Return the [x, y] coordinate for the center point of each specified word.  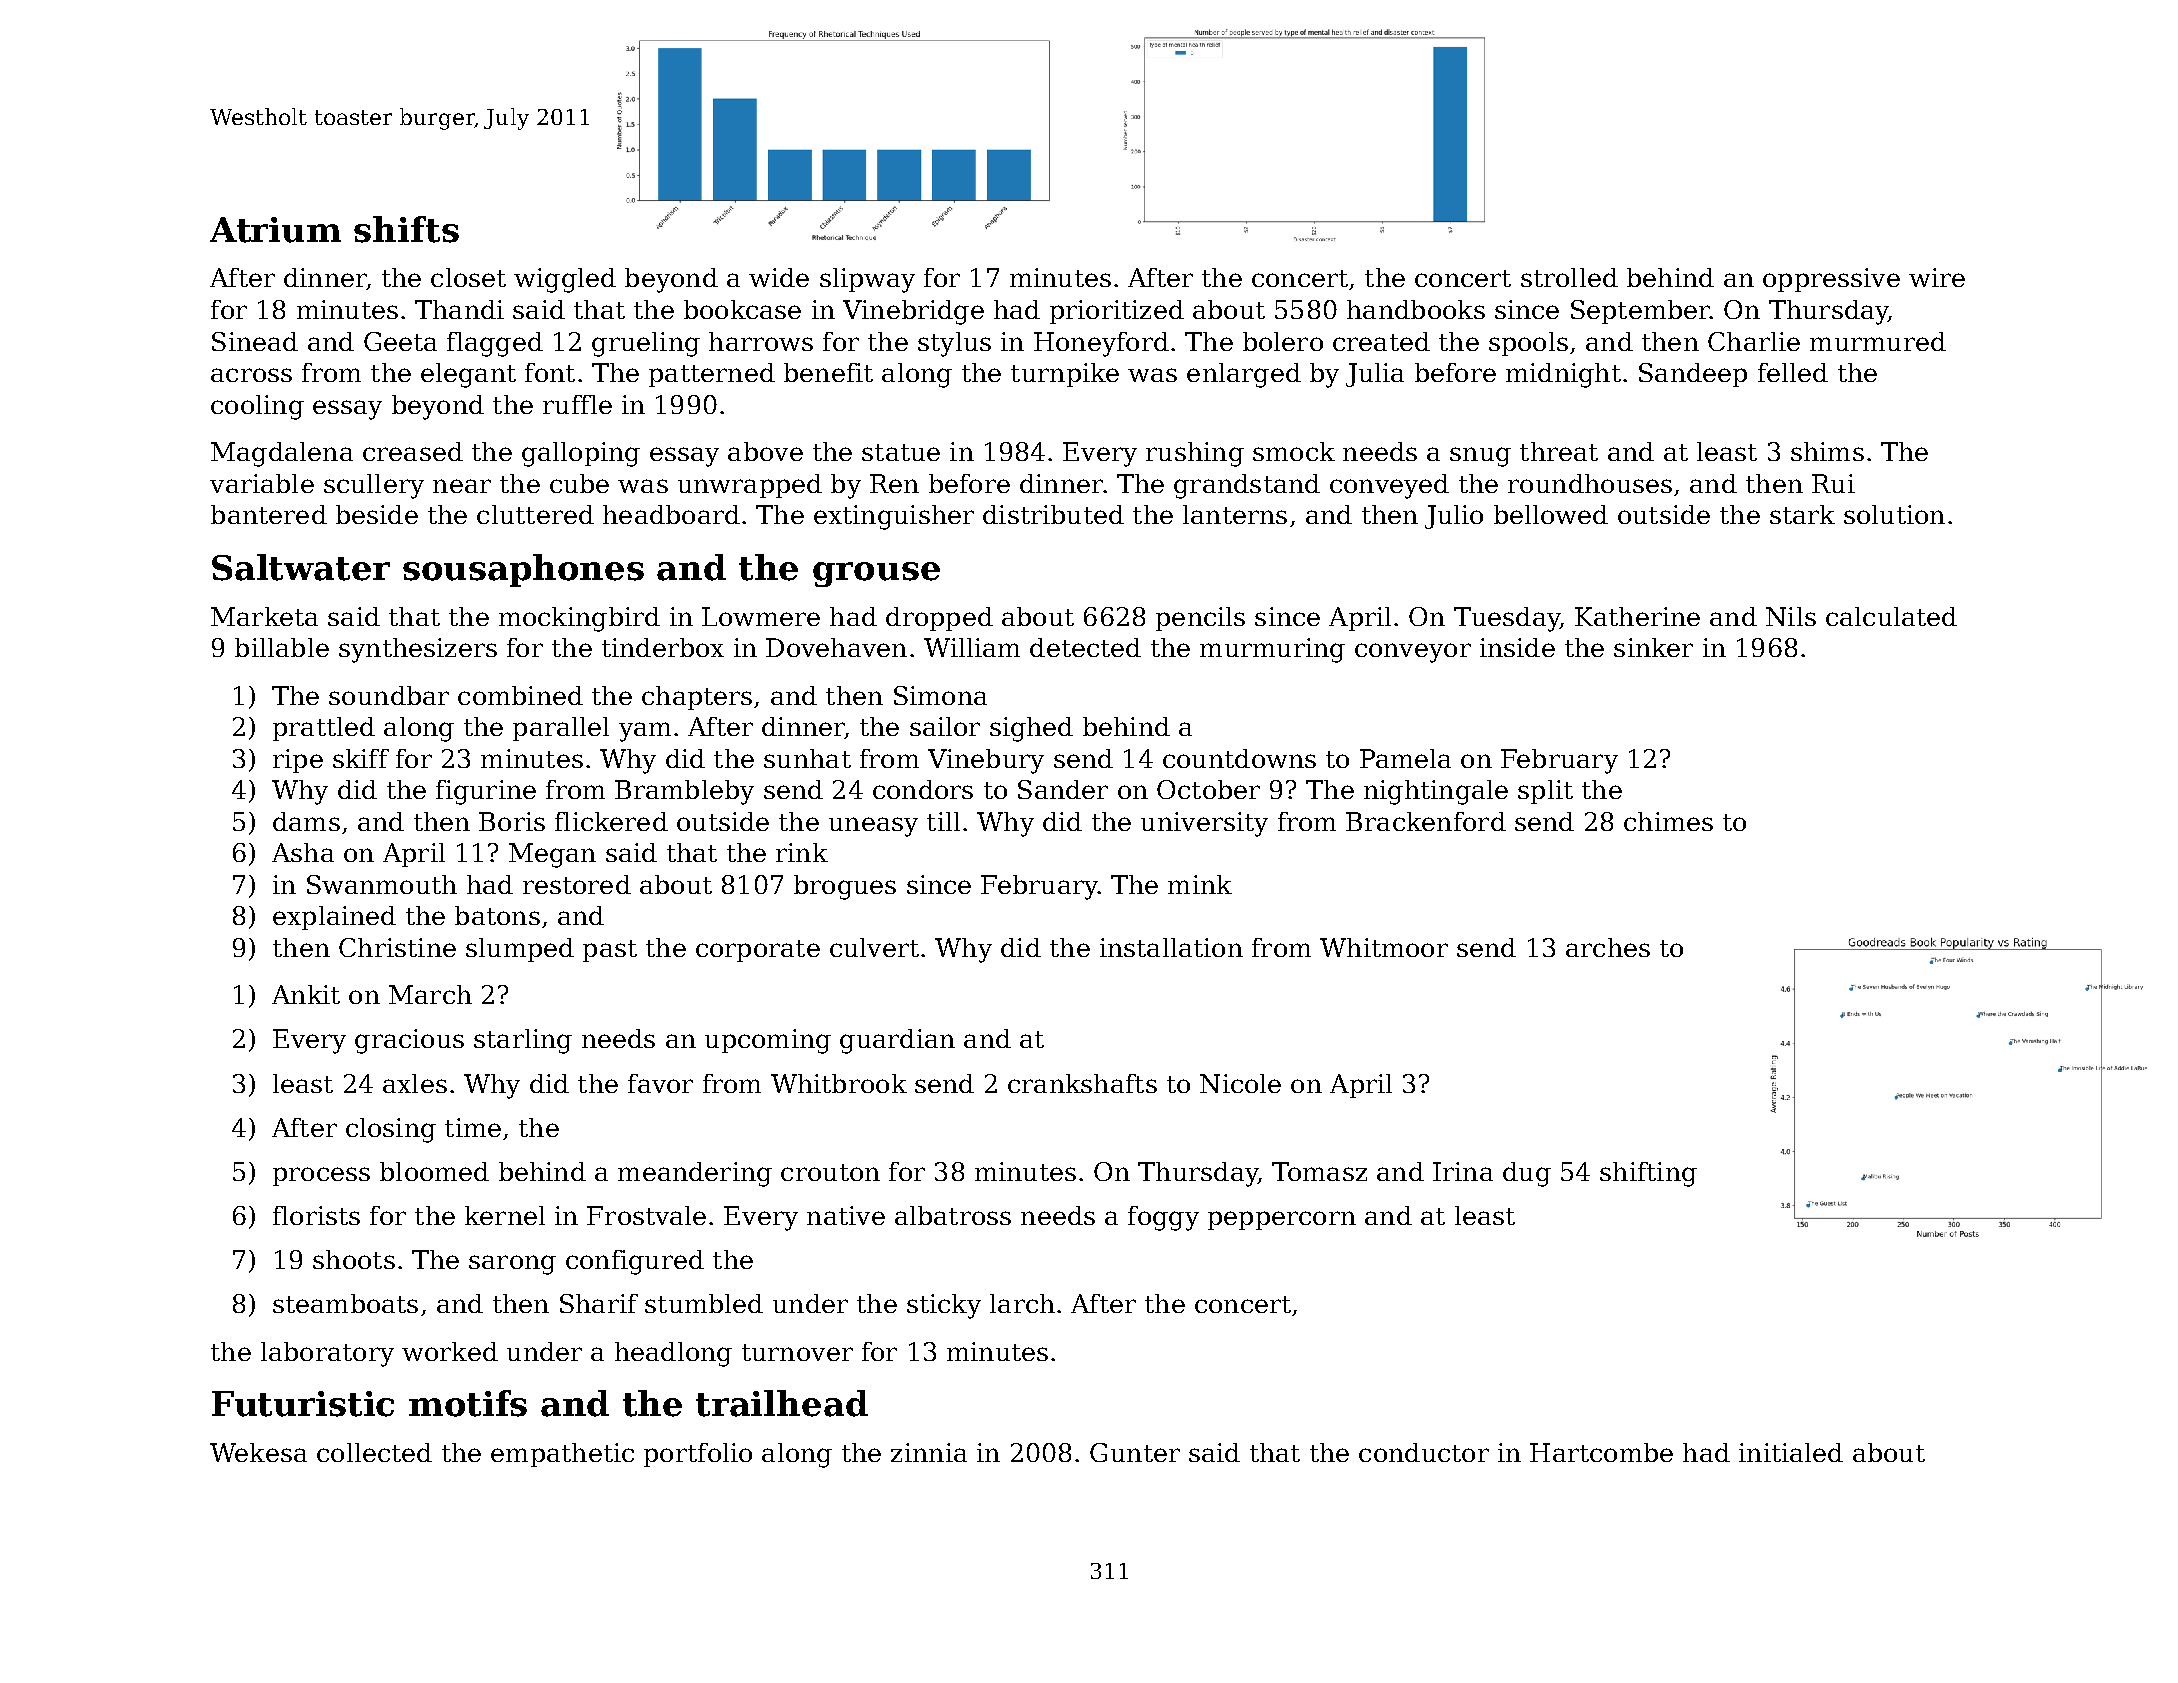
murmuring [1272, 650]
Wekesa [258, 1452]
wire [1937, 277]
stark [1802, 514]
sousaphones [523, 570]
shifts [406, 229]
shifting [1648, 1174]
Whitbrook [839, 1083]
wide [779, 277]
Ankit [306, 994]
